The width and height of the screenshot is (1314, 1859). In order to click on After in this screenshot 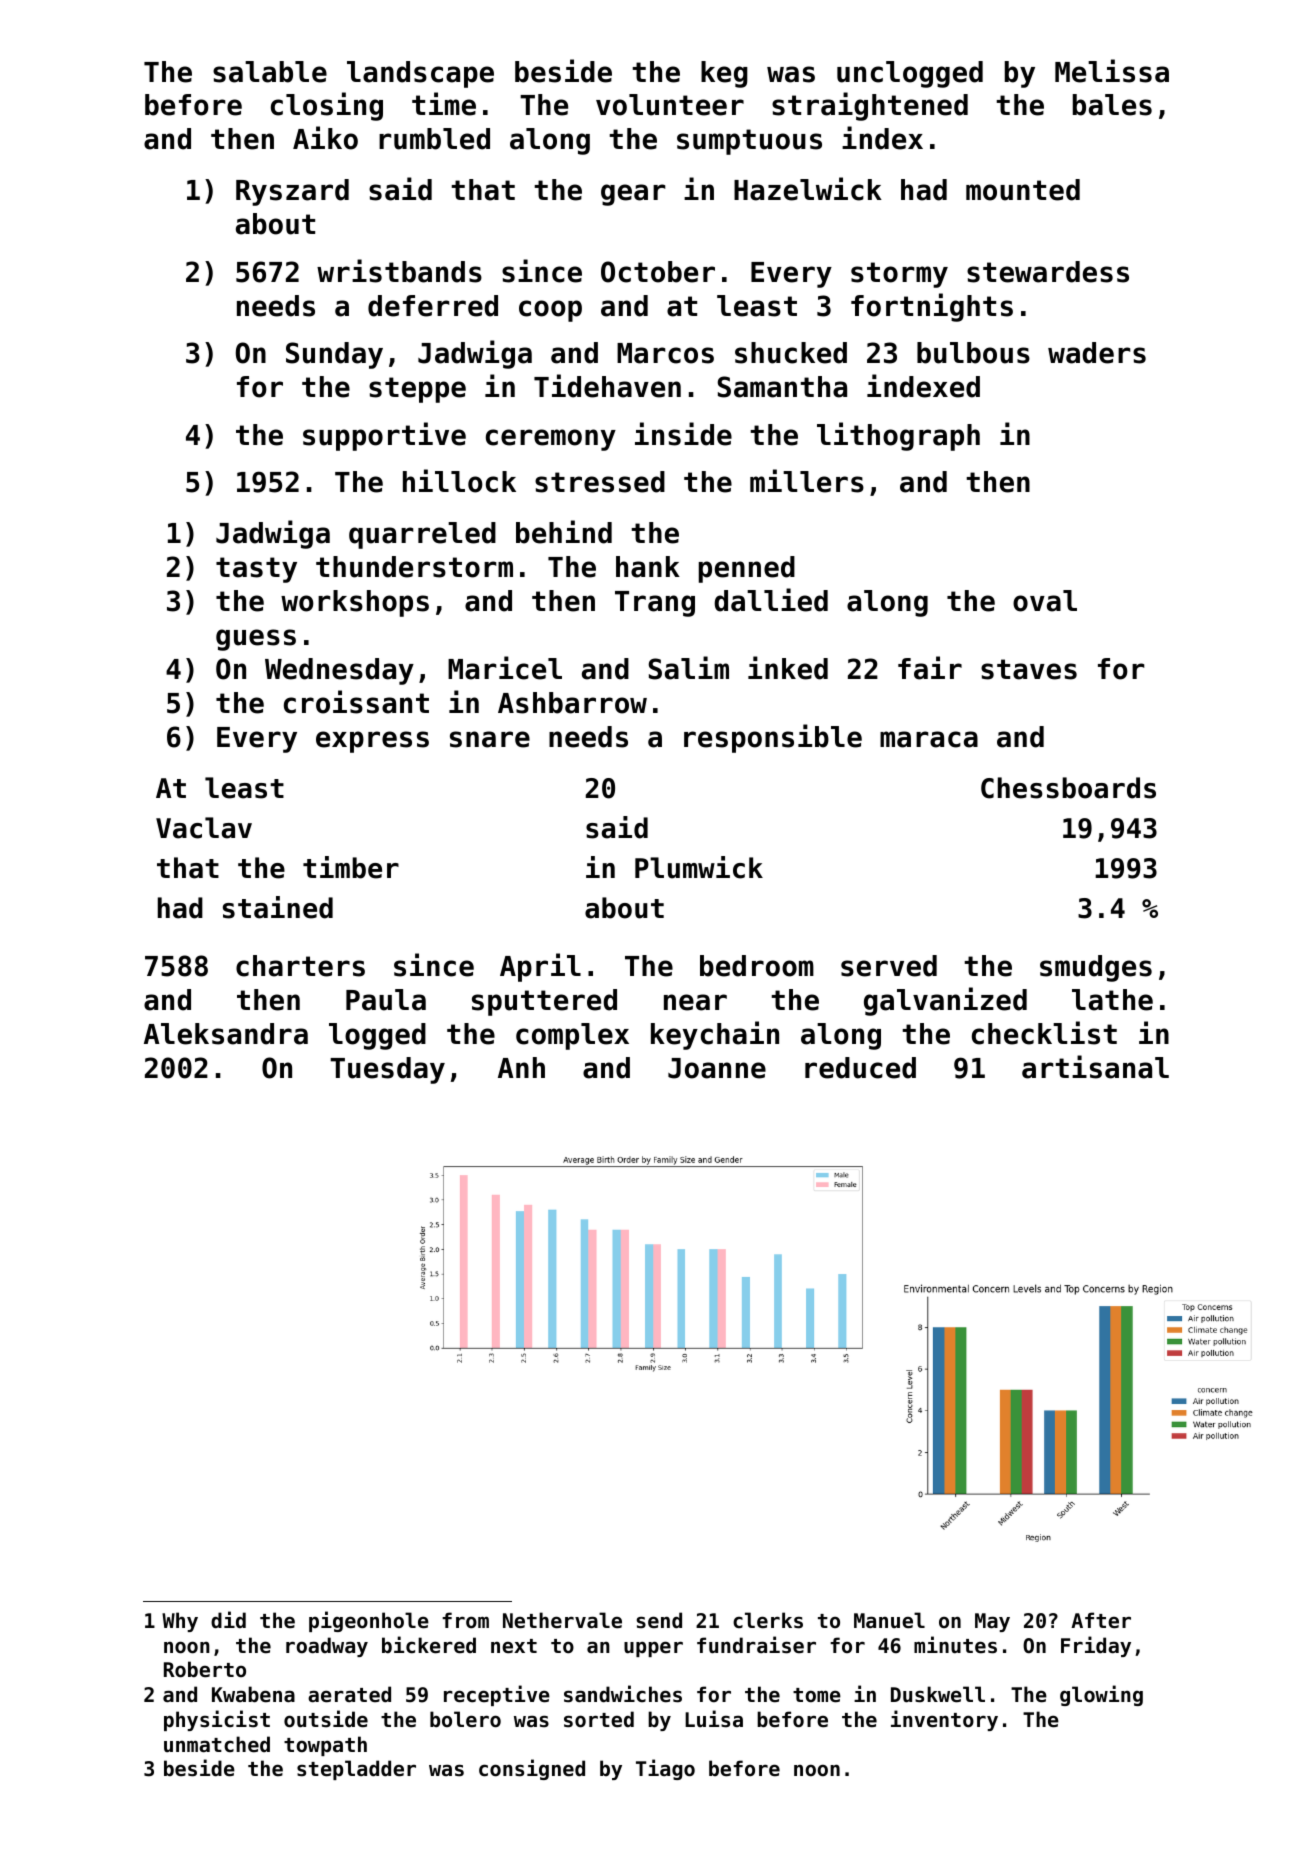, I will do `click(1101, 1620)`.
